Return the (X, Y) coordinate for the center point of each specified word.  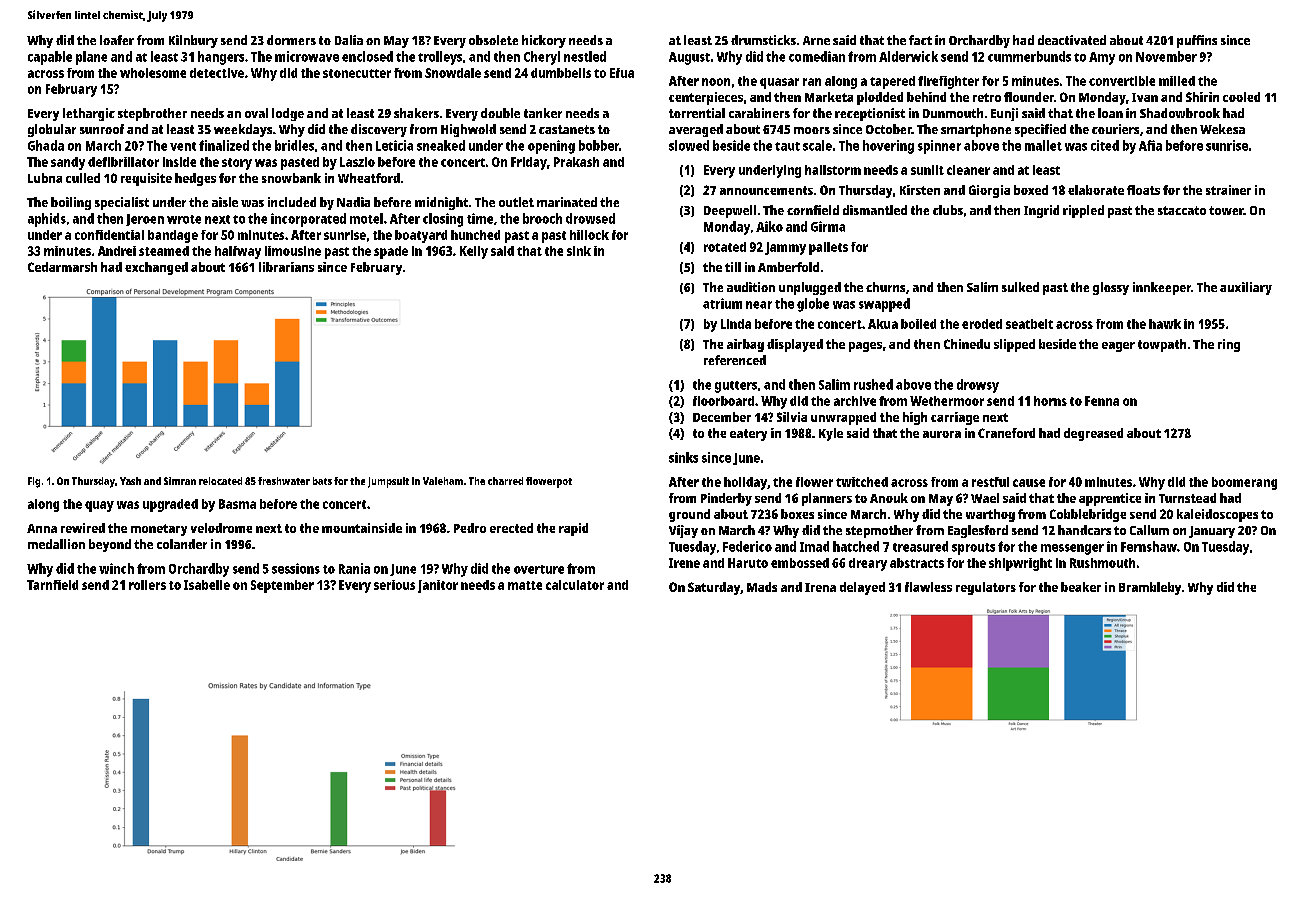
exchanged (156, 268)
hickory (544, 41)
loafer (117, 40)
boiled (918, 324)
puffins (1197, 41)
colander (182, 544)
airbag (745, 345)
